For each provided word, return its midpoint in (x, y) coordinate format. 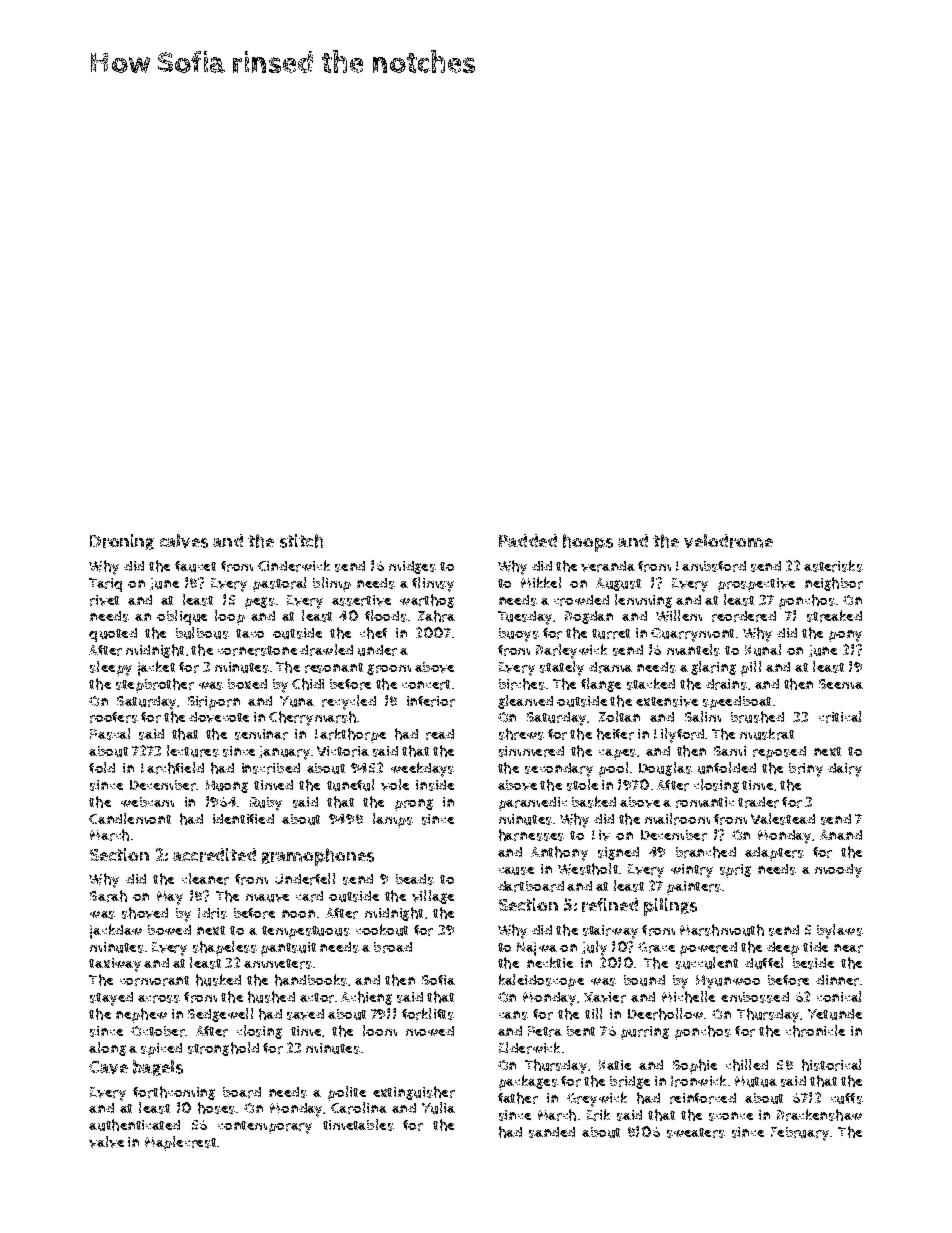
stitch (301, 541)
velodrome (728, 541)
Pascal (110, 734)
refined (610, 905)
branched (706, 852)
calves (184, 541)
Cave (108, 1067)
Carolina (359, 1108)
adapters (774, 854)
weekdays (422, 769)
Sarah (108, 896)
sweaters (696, 1133)
